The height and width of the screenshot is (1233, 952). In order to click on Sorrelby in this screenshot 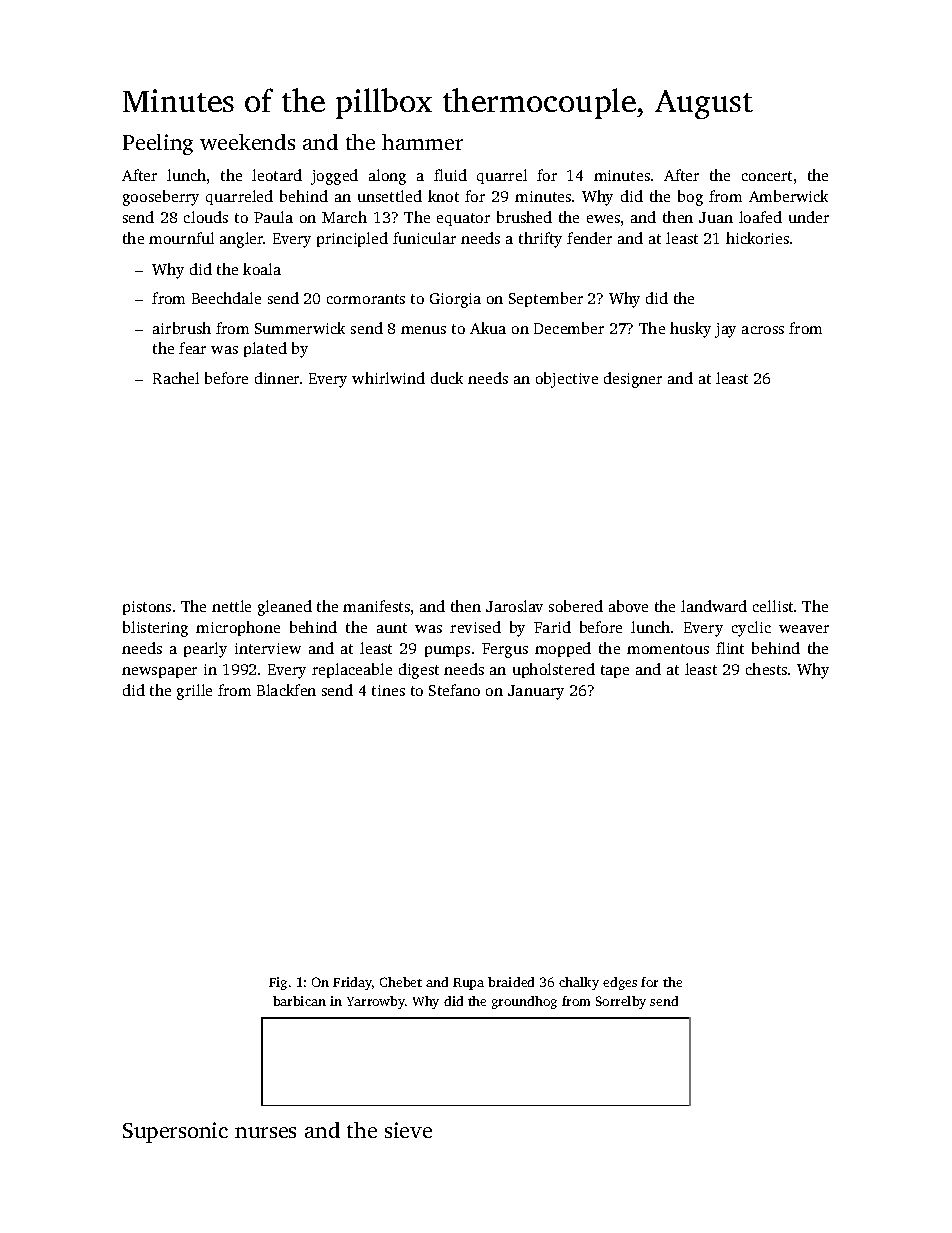, I will do `click(621, 1002)`.
